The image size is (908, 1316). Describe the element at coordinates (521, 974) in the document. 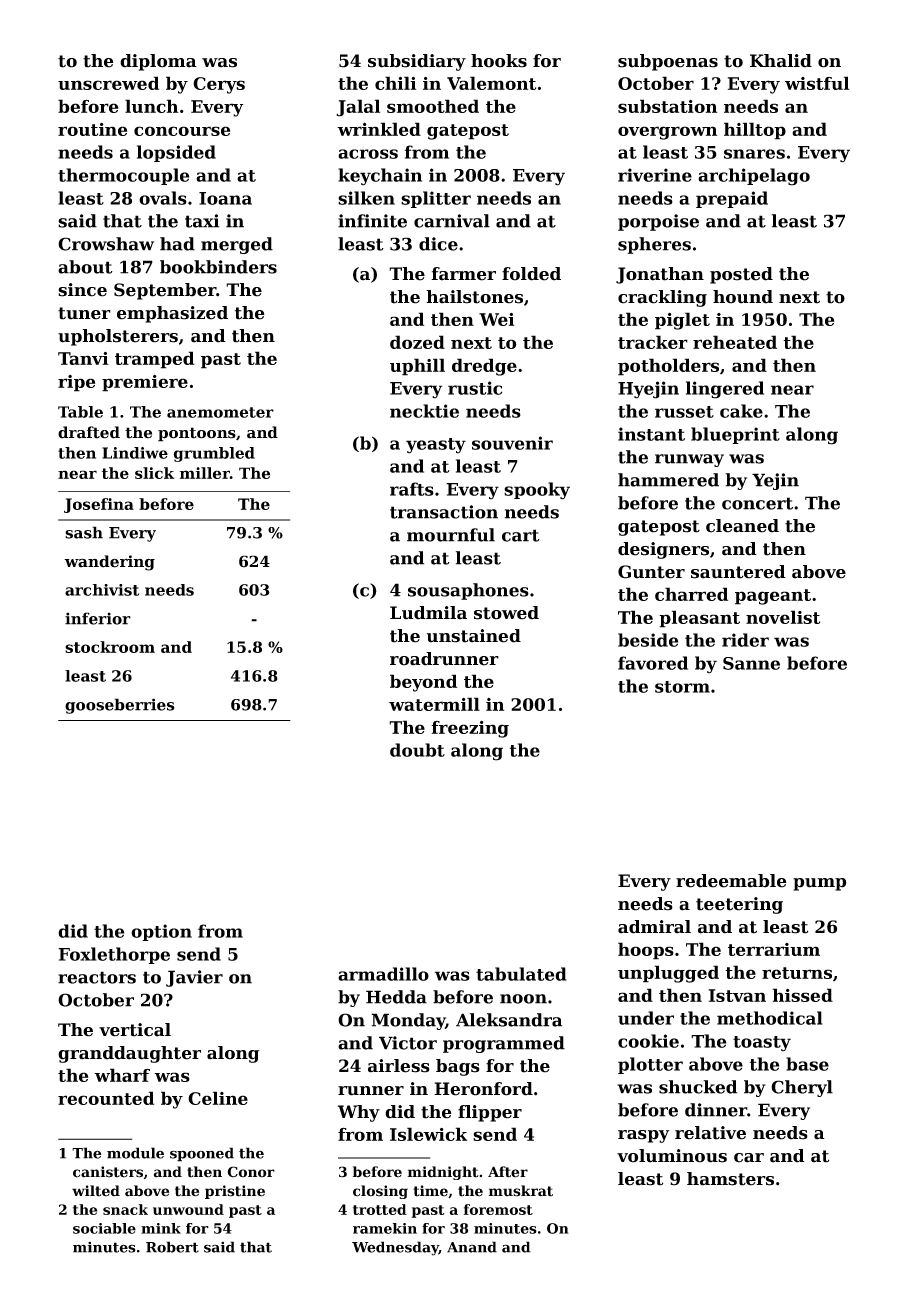

I see `tabulated` at that location.
